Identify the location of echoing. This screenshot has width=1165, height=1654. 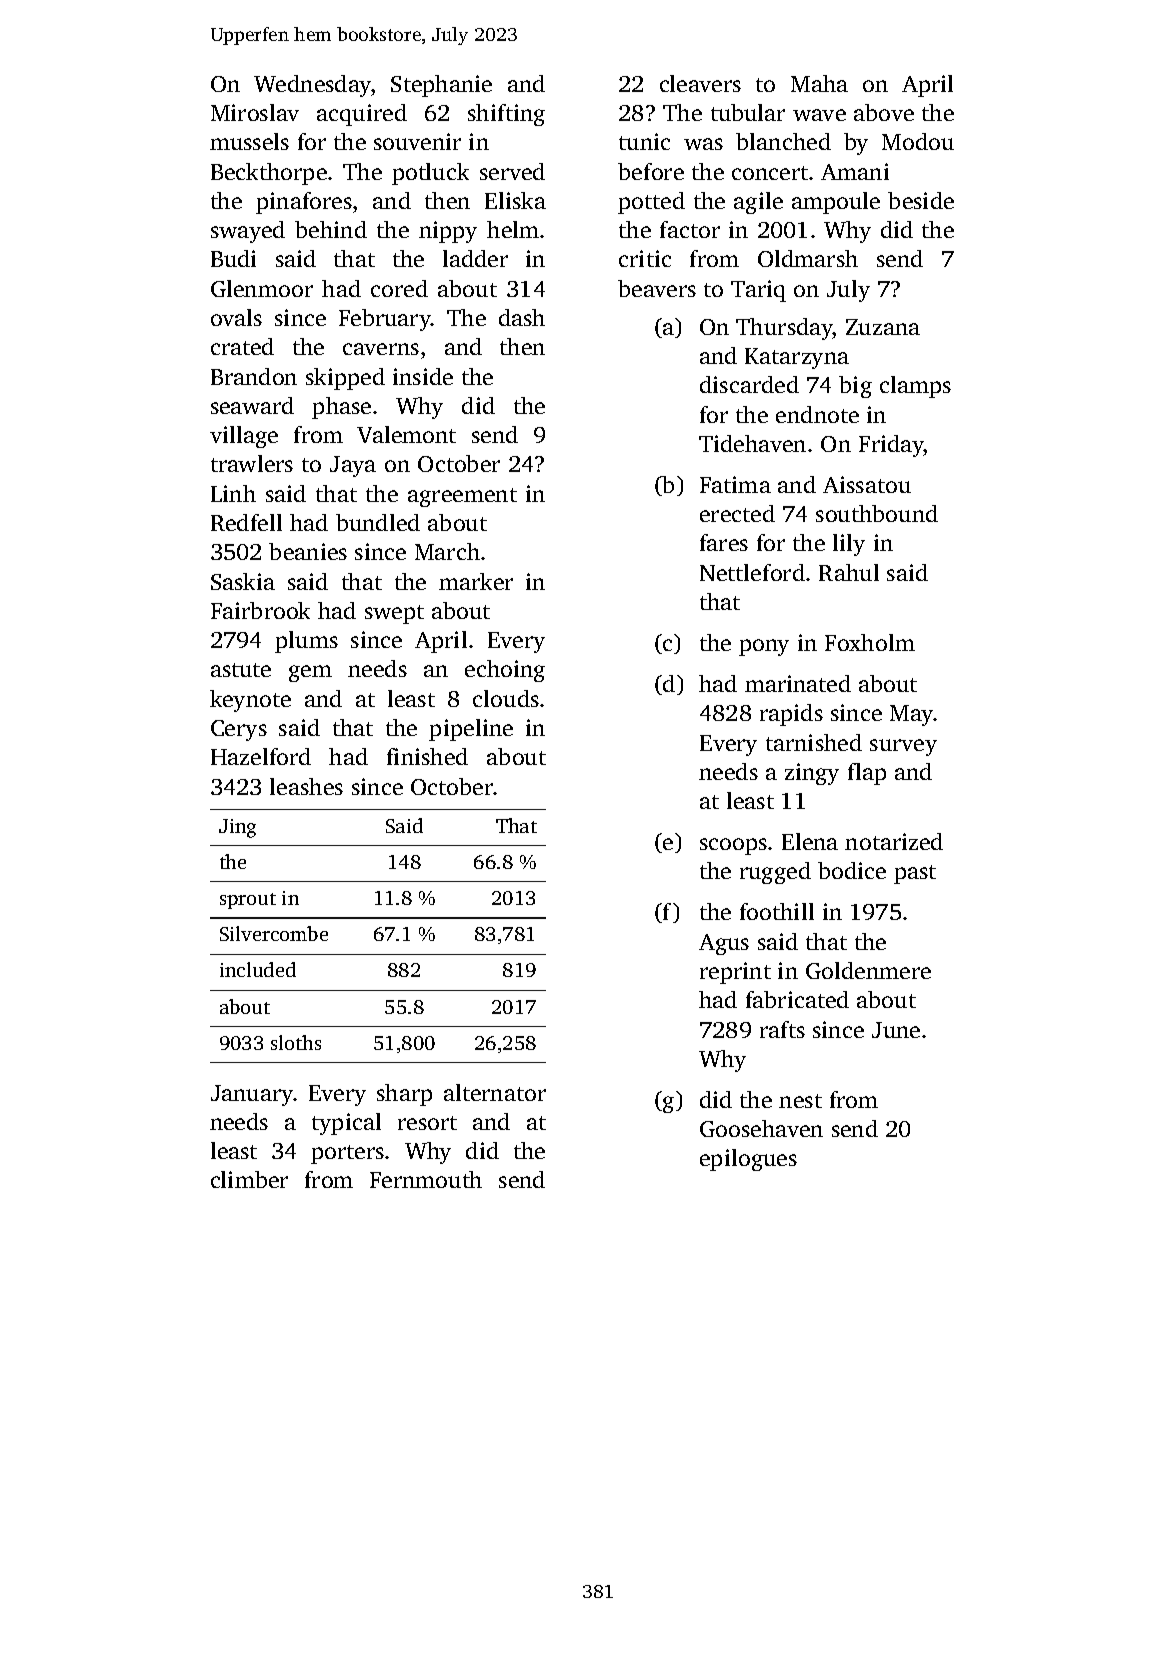
(505, 671).
